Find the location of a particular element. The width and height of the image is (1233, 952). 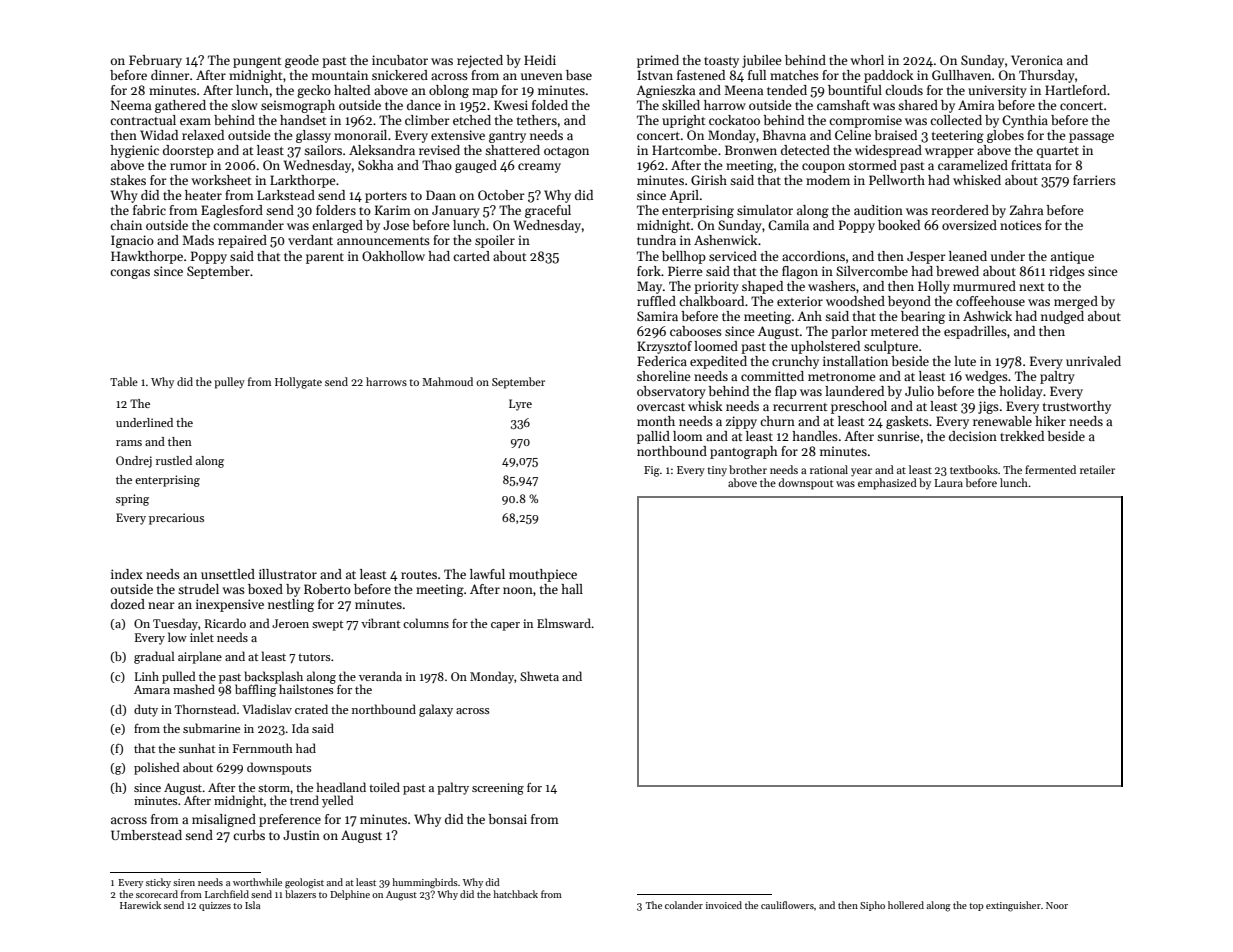

invoiced is located at coordinates (724, 905).
